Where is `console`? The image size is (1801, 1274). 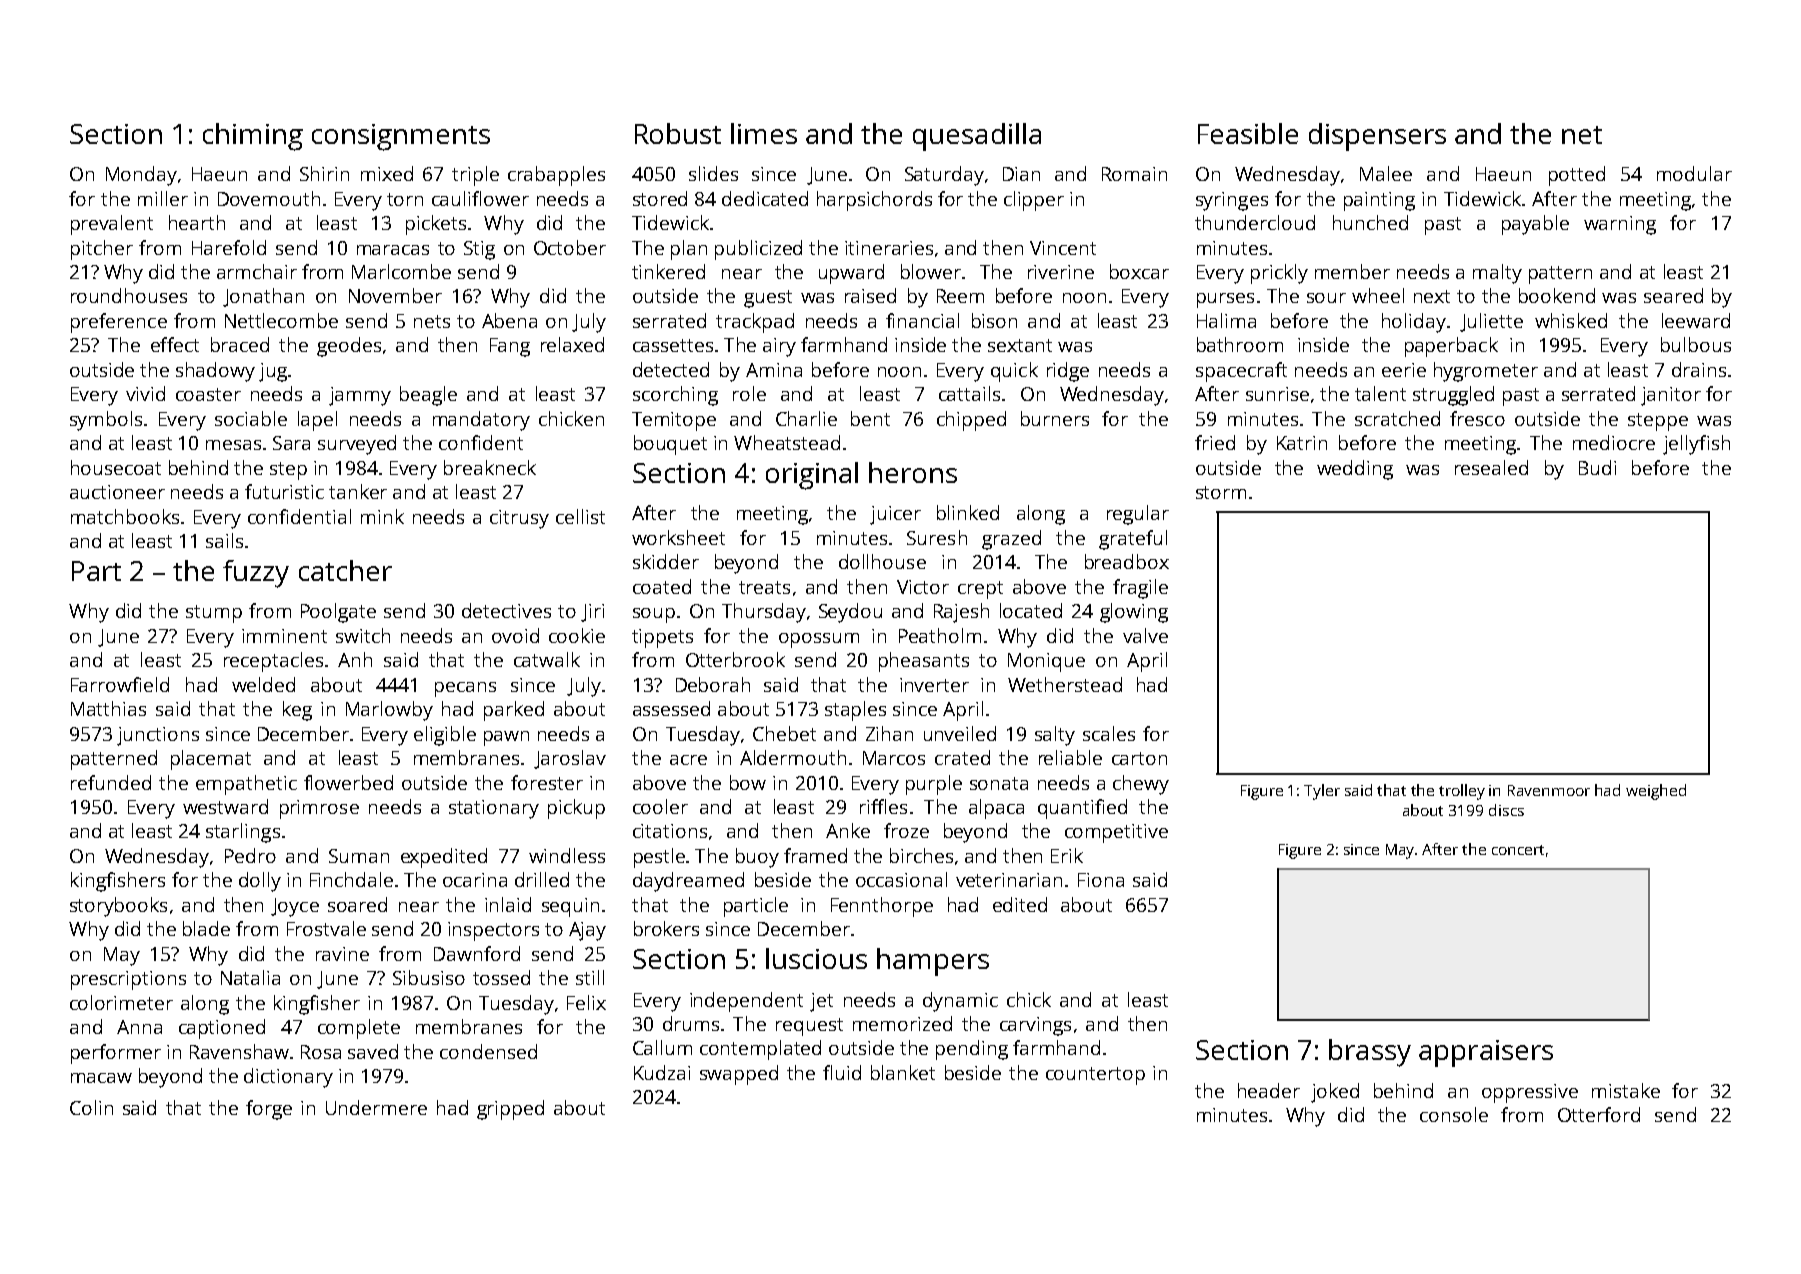
console is located at coordinates (1454, 1114).
